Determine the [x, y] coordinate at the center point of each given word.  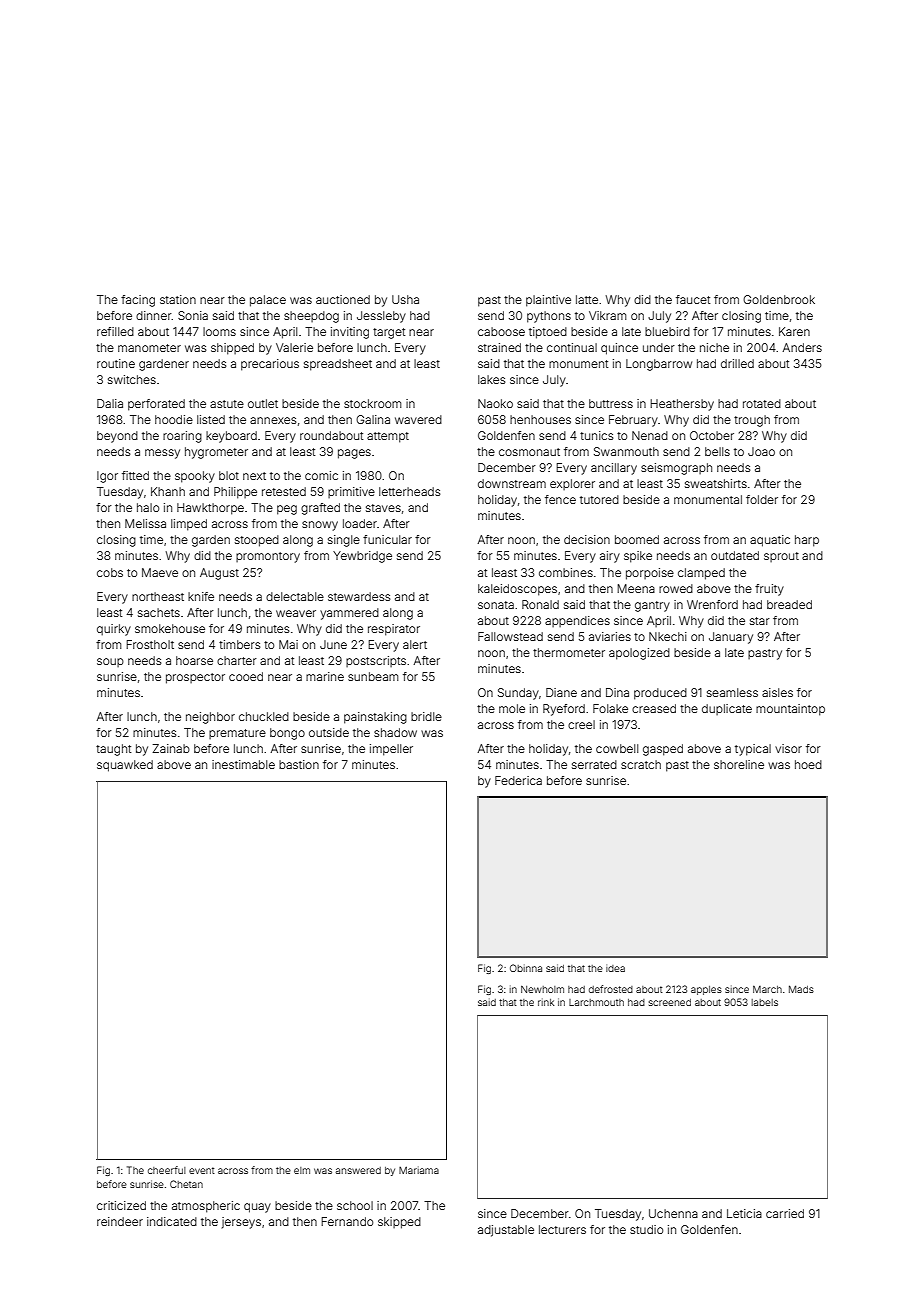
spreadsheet [338, 365]
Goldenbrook [779, 299]
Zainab [171, 748]
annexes [273, 420]
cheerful [167, 1170]
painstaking [375, 718]
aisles [777, 692]
